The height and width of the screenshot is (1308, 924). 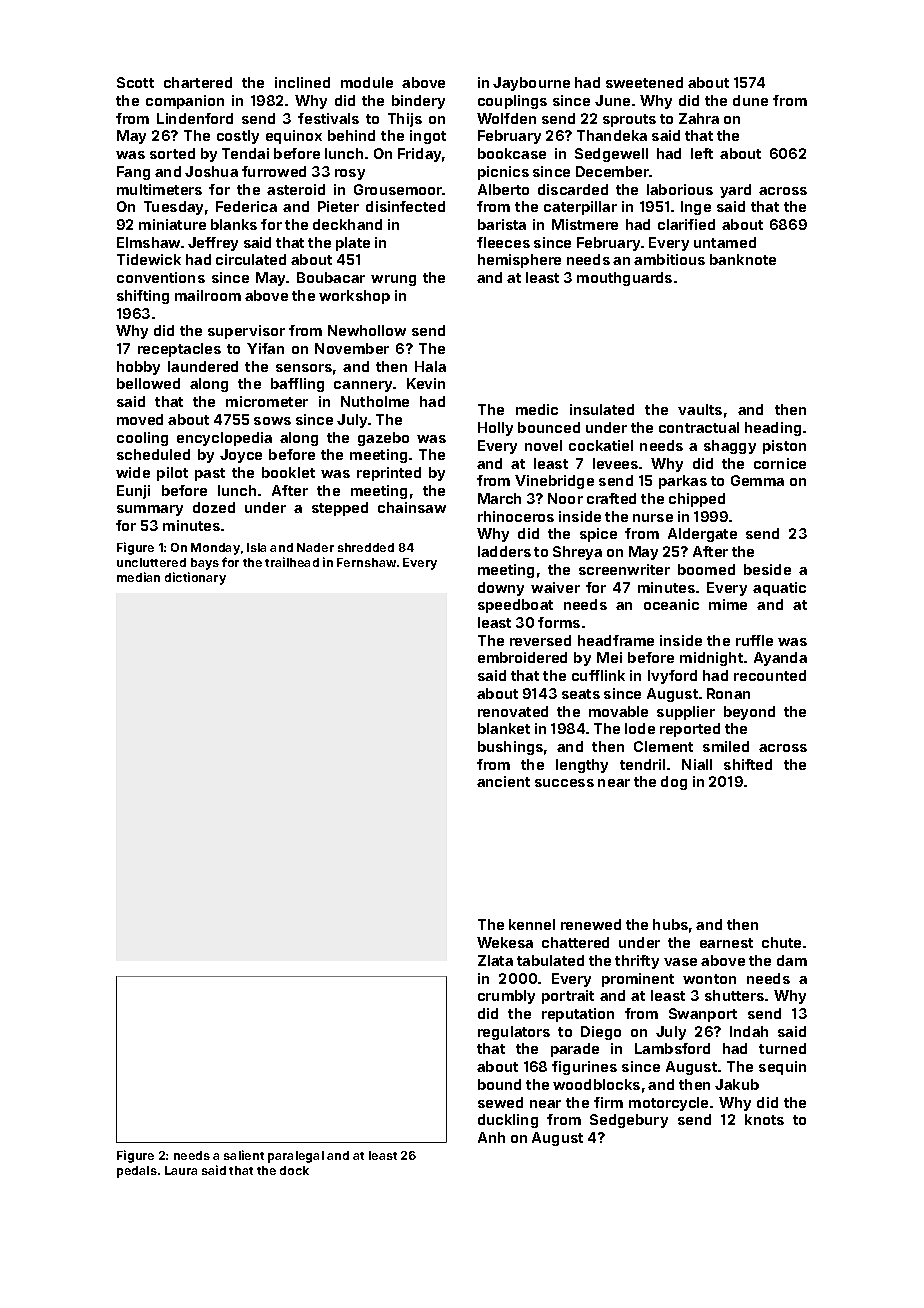 What do you see at coordinates (559, 622) in the screenshot?
I see `forms` at bounding box center [559, 622].
